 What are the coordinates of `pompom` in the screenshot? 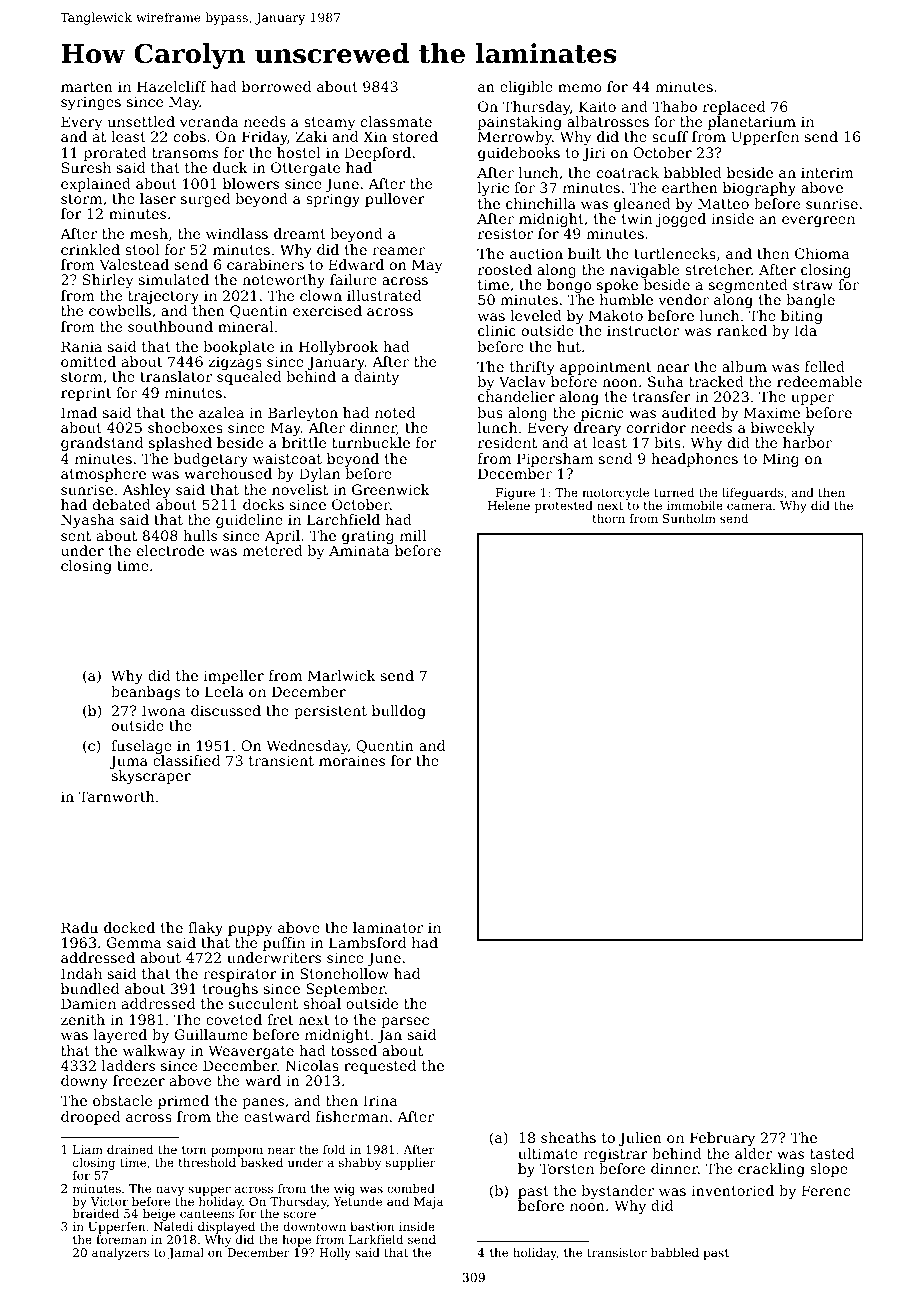 It's located at (237, 1152).
